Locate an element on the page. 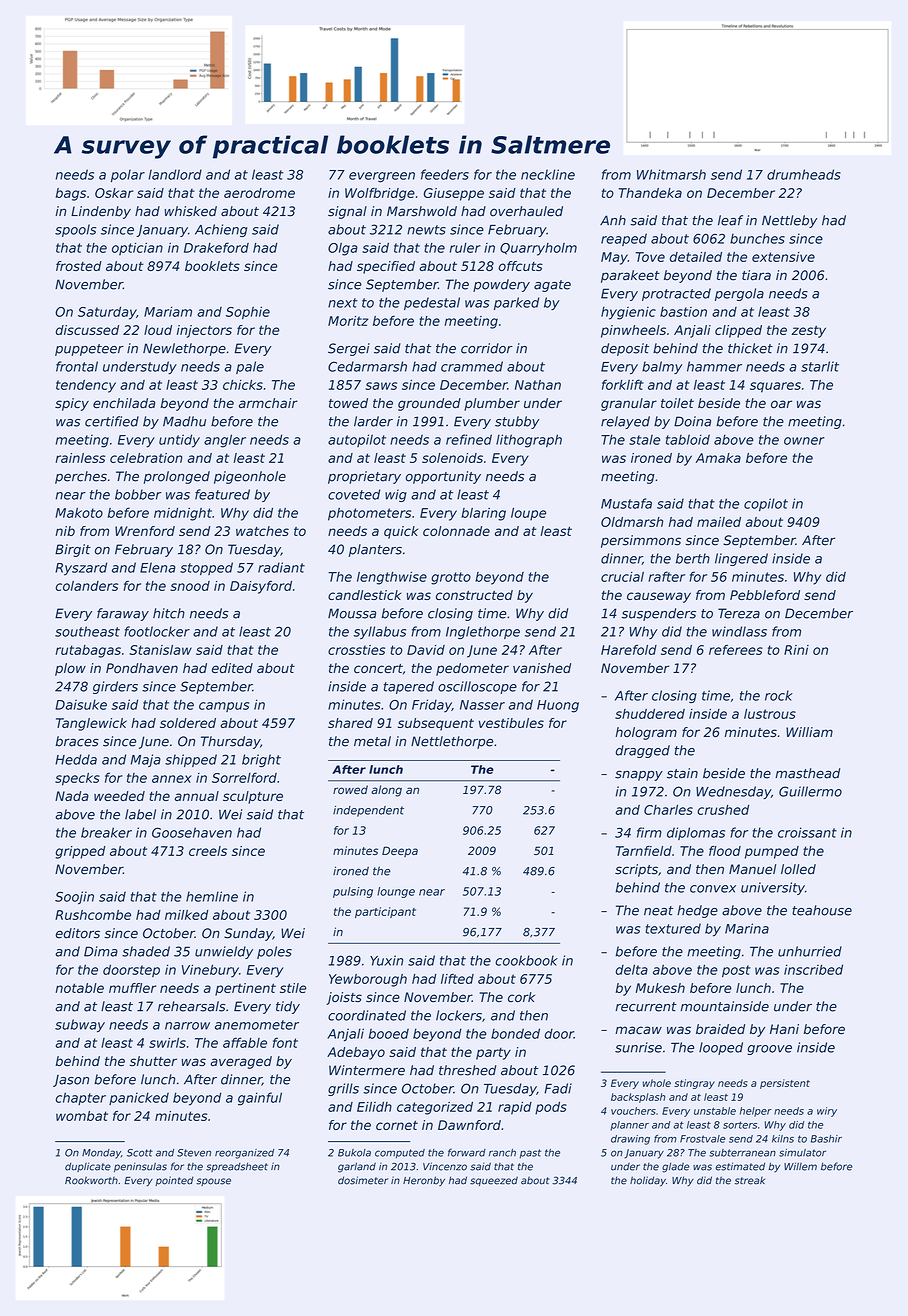 This document has height=1316, width=908. Heronby is located at coordinates (424, 1181).
